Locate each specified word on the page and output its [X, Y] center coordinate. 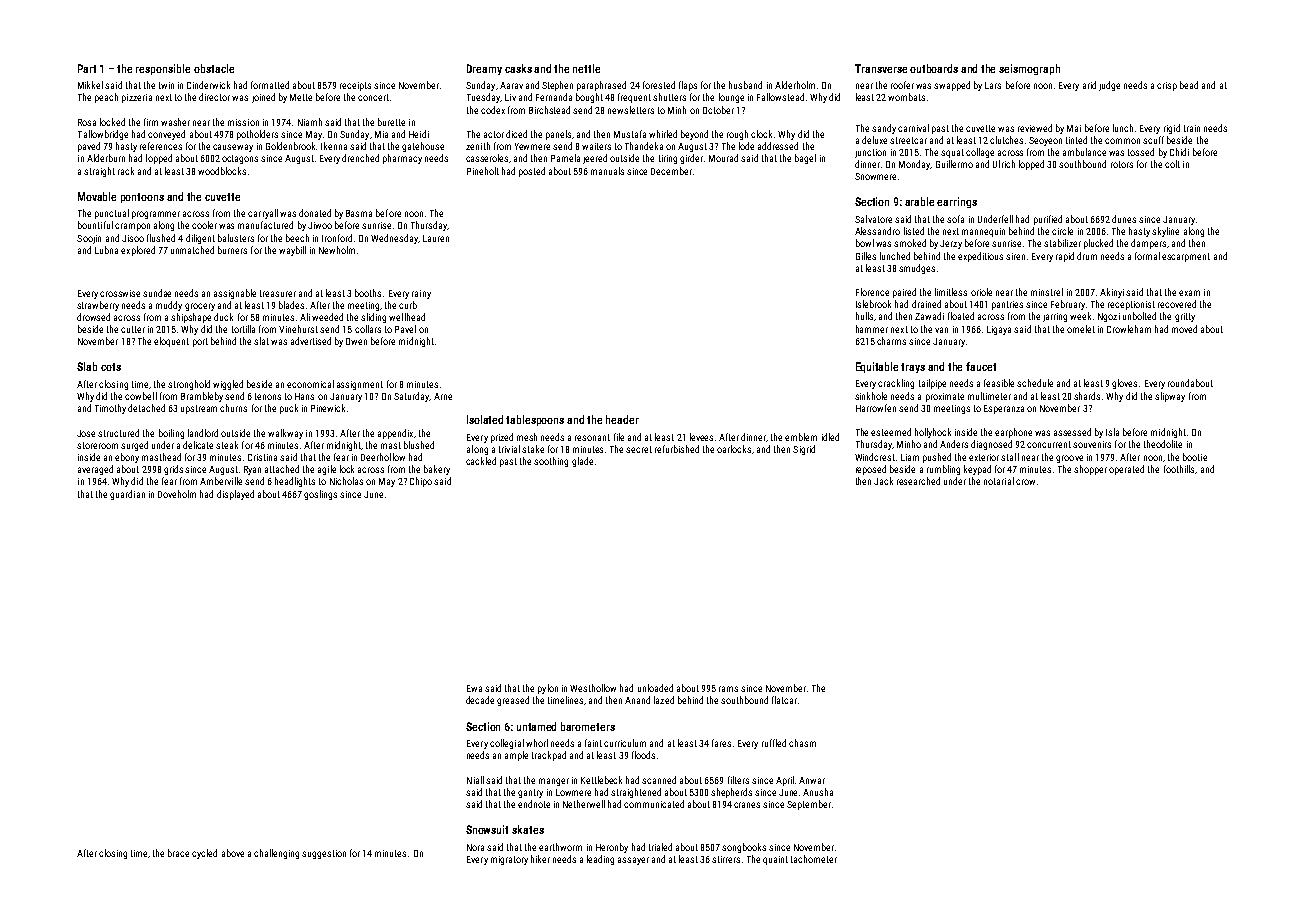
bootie [1195, 457]
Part [87, 68]
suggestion [324, 854]
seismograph [1029, 69]
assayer [633, 861]
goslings [320, 495]
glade [582, 462]
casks [518, 68]
